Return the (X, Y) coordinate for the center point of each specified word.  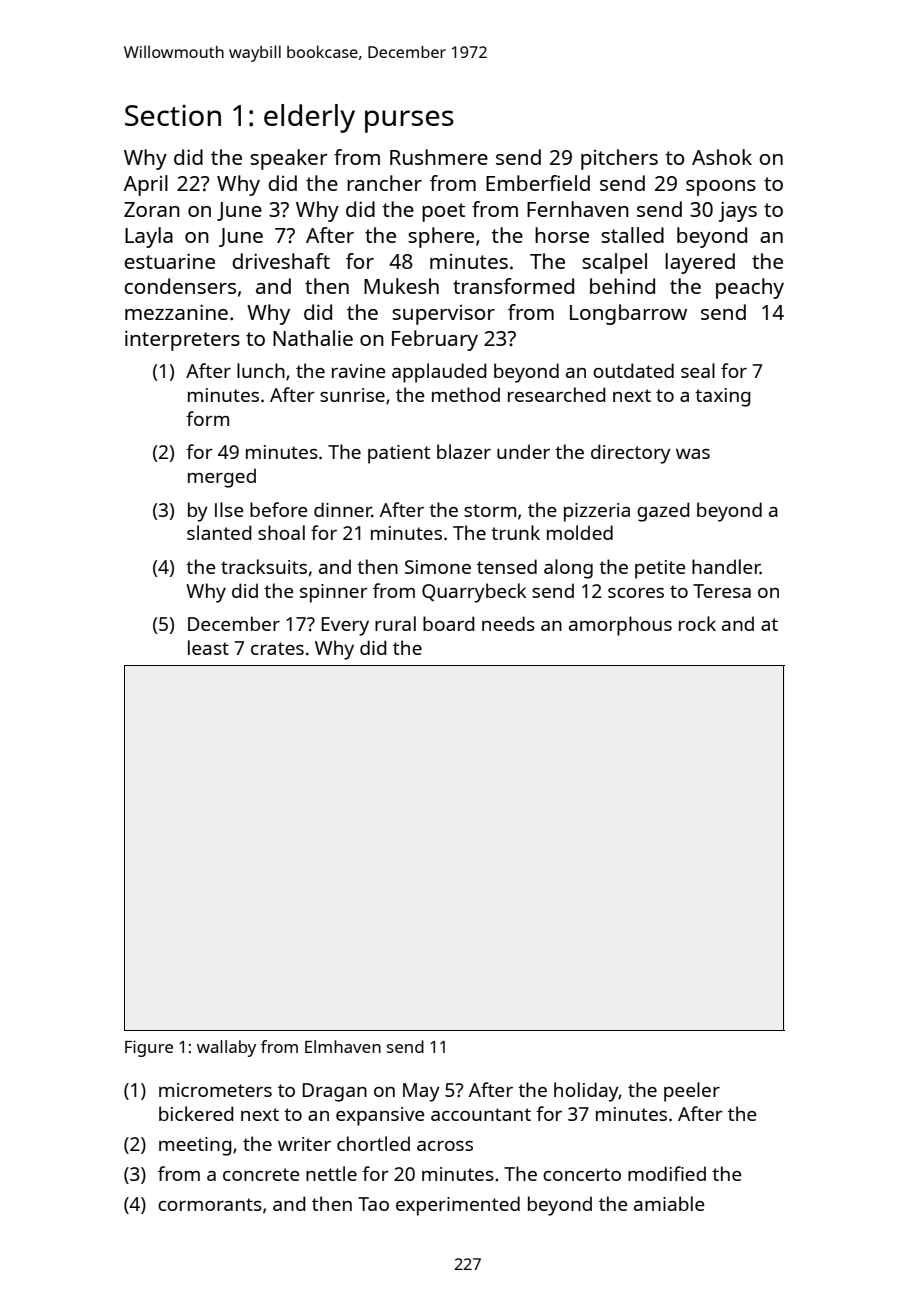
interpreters (182, 340)
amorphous (620, 626)
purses (409, 121)
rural (395, 623)
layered (700, 263)
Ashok (722, 157)
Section (173, 115)
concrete (261, 1174)
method (466, 394)
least (208, 647)
